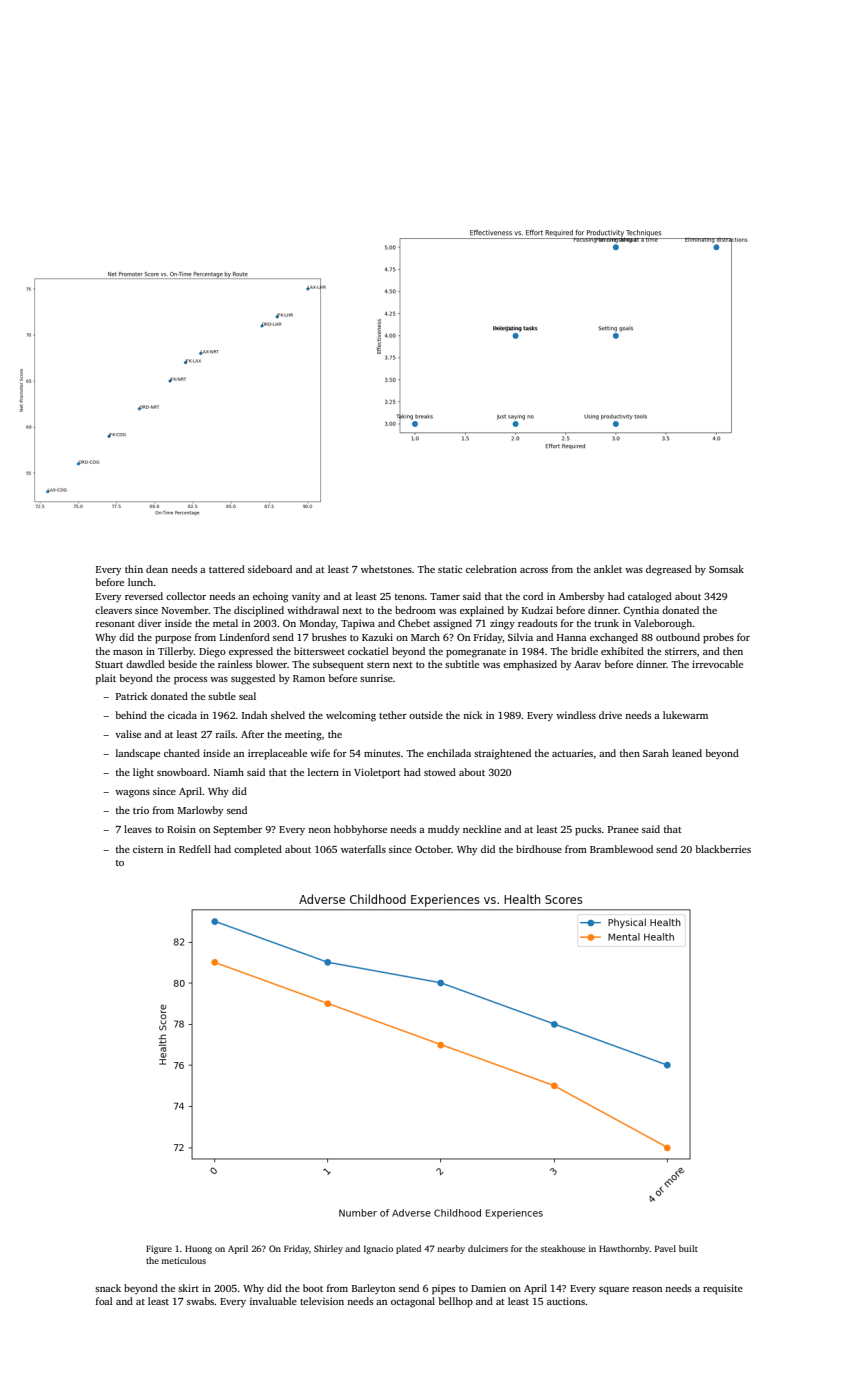  I want to click on Redfell, so click(195, 849).
